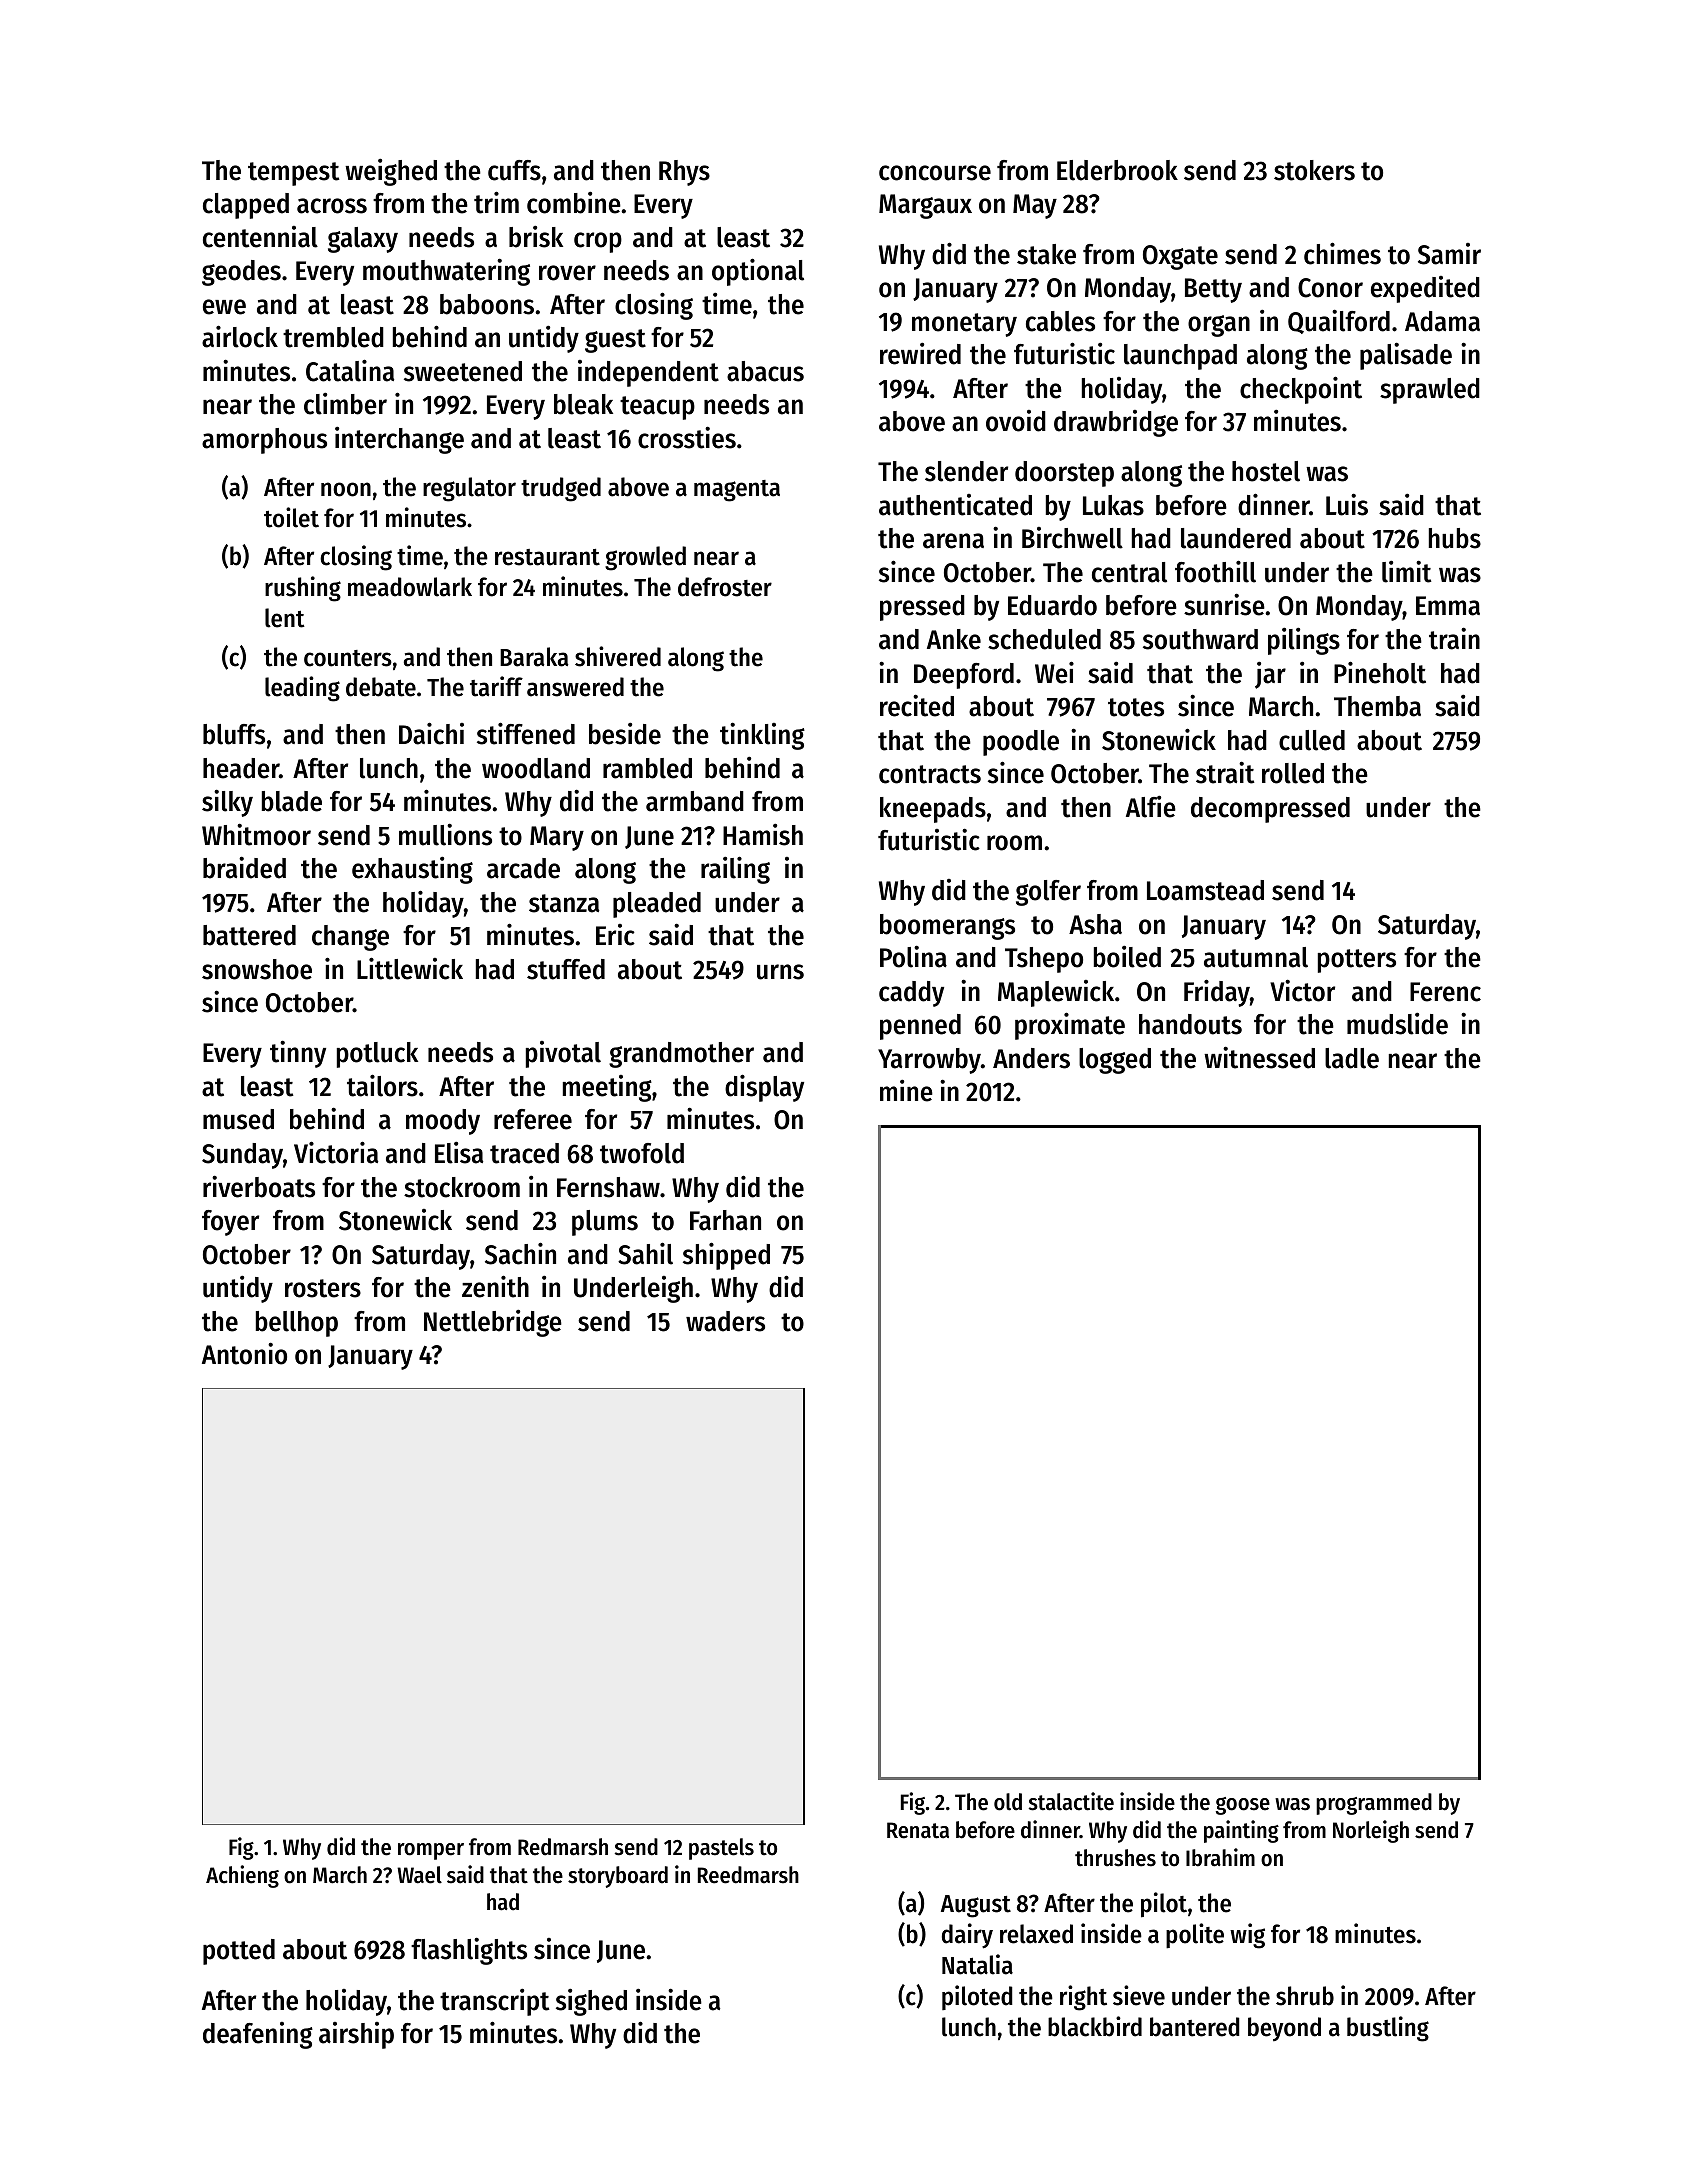 The width and height of the screenshot is (1683, 2178). Describe the element at coordinates (764, 1088) in the screenshot. I see `display` at that location.
